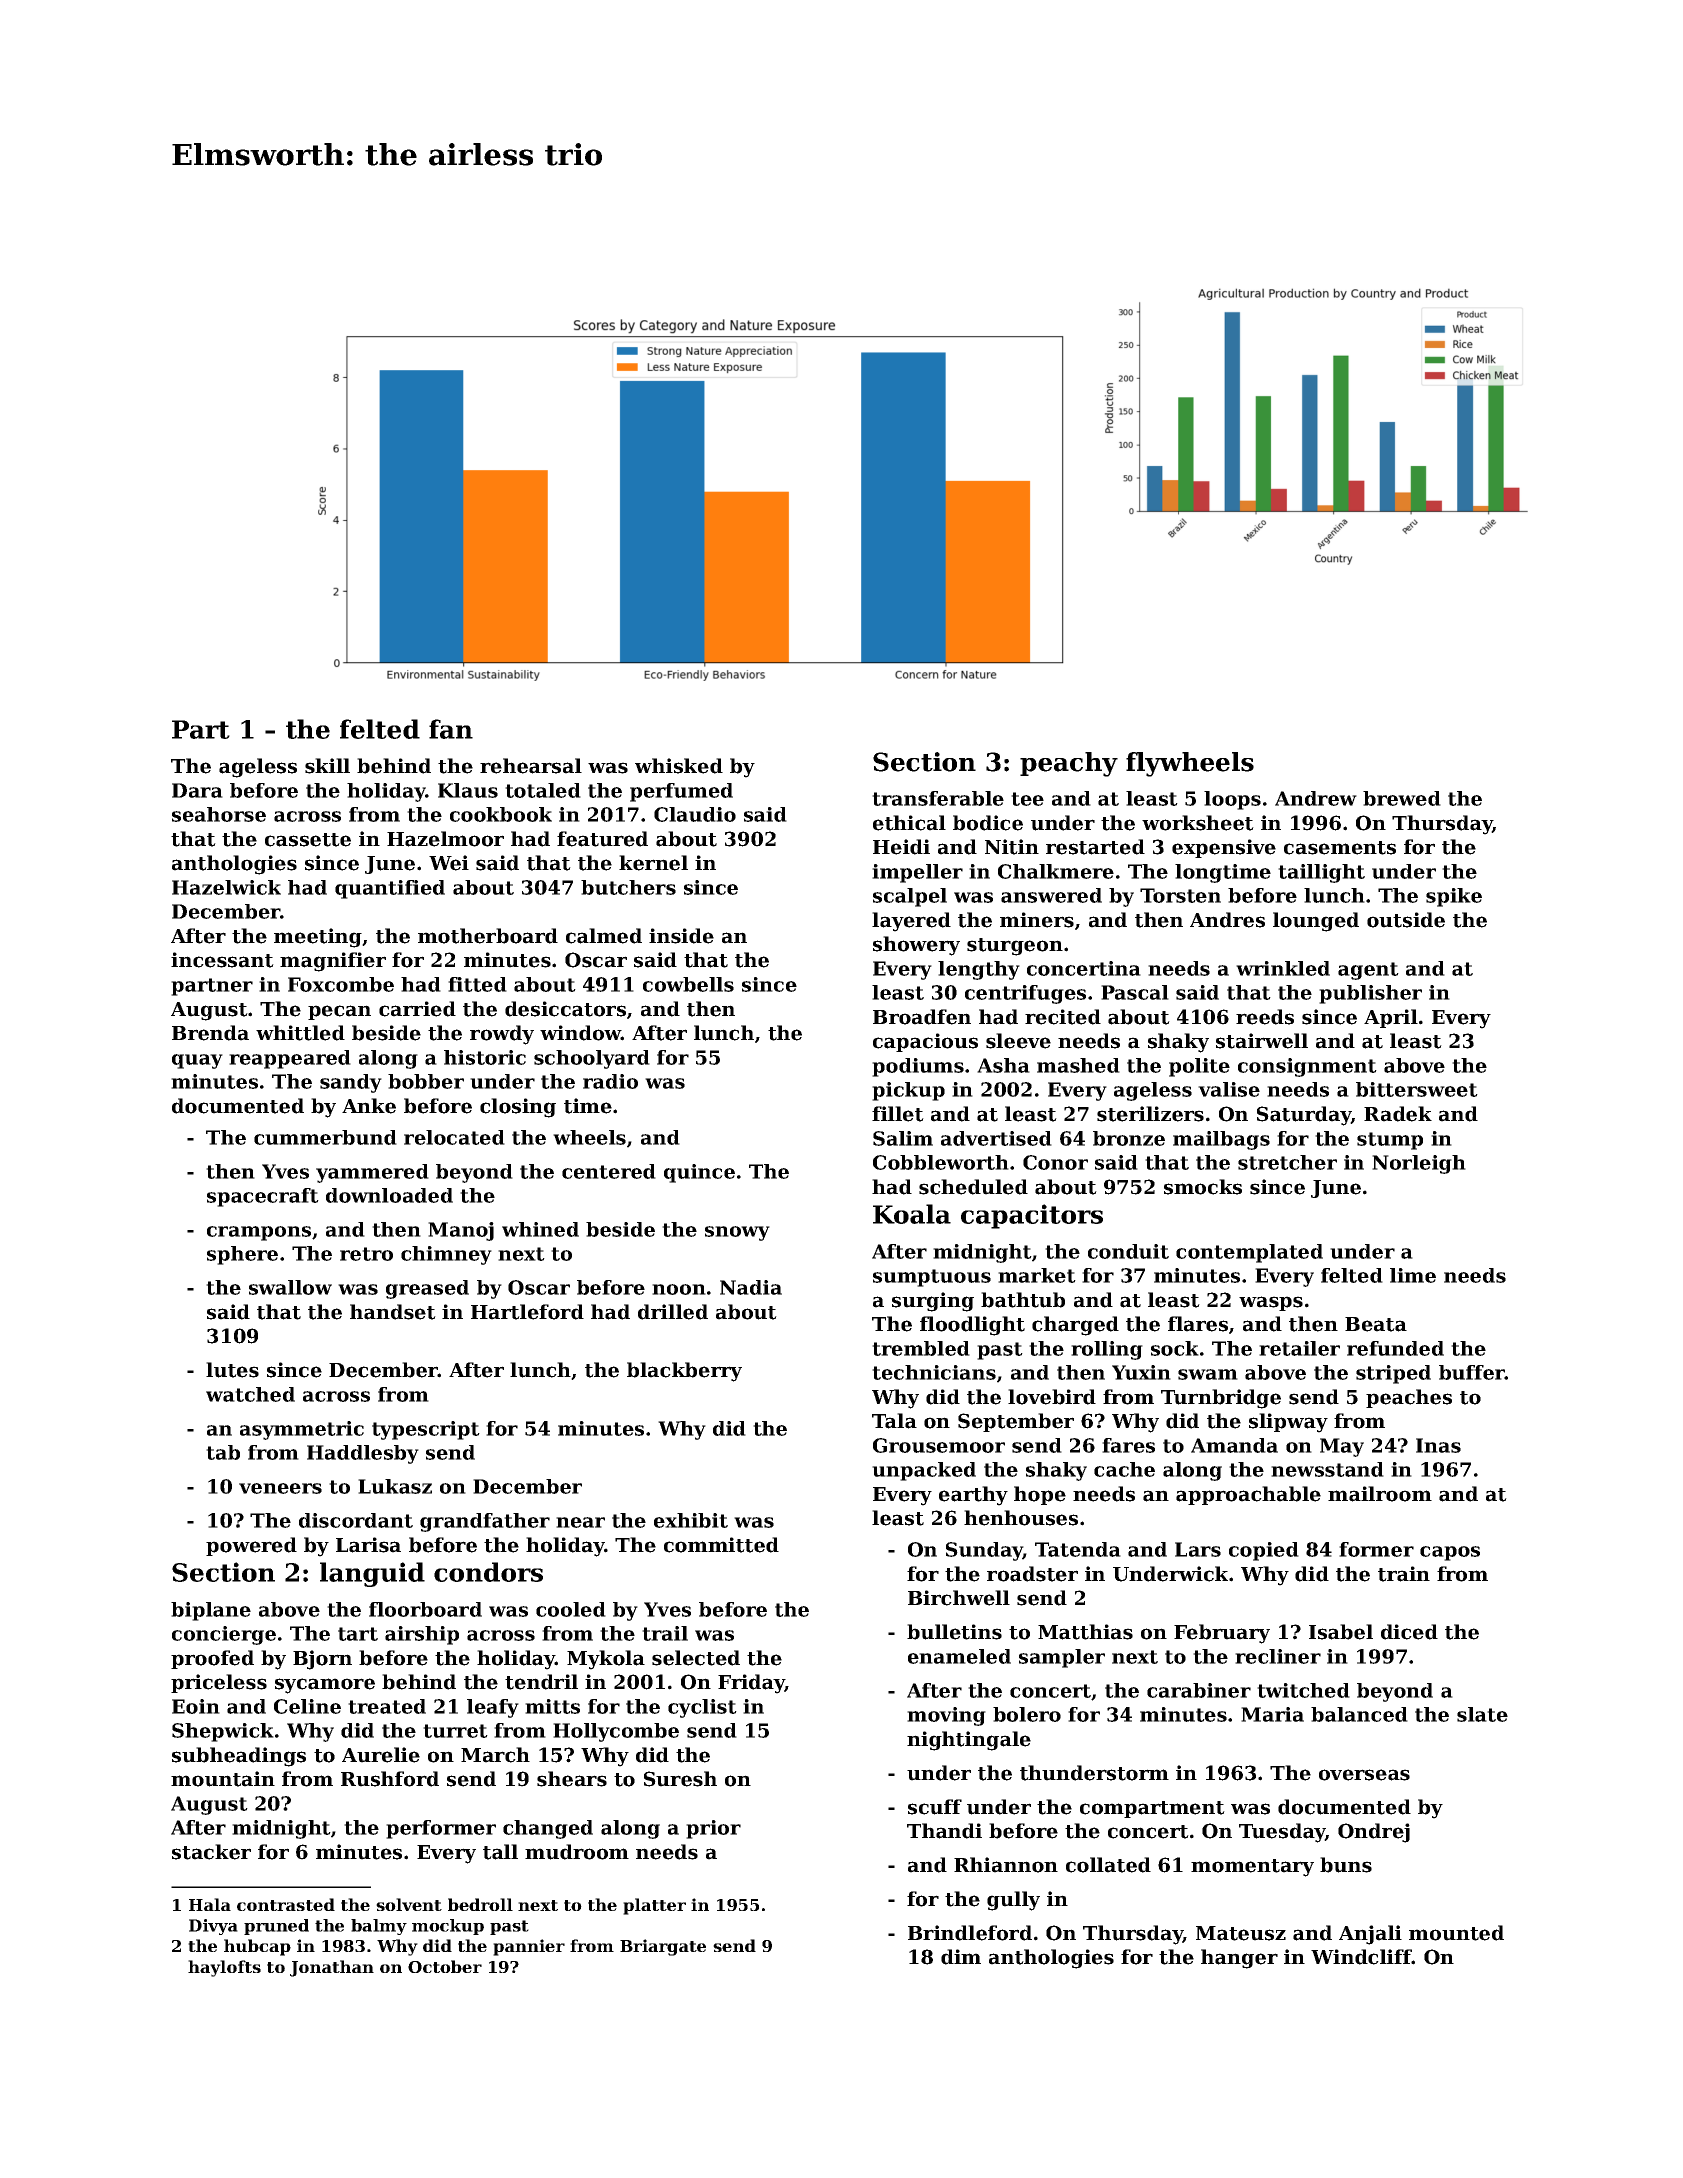 The image size is (1683, 2178). I want to click on pannier, so click(529, 1947).
